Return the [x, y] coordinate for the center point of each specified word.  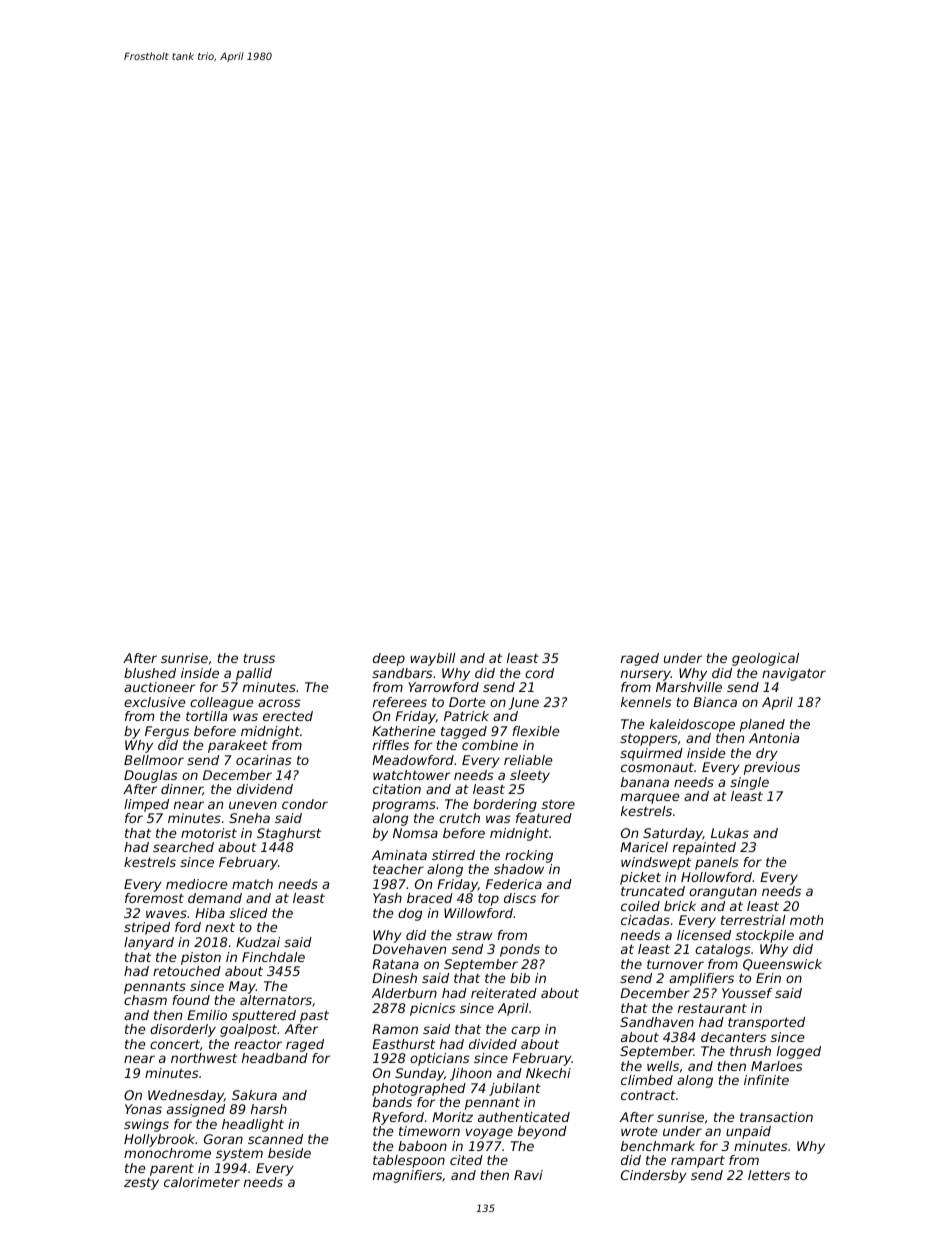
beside [289, 1153]
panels [717, 863]
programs [404, 806]
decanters [733, 1037]
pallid [254, 674]
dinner [182, 790]
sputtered [264, 1016]
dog [410, 914]
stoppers [649, 740]
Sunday [419, 1074]
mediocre [197, 884]
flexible [536, 731]
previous [772, 768]
